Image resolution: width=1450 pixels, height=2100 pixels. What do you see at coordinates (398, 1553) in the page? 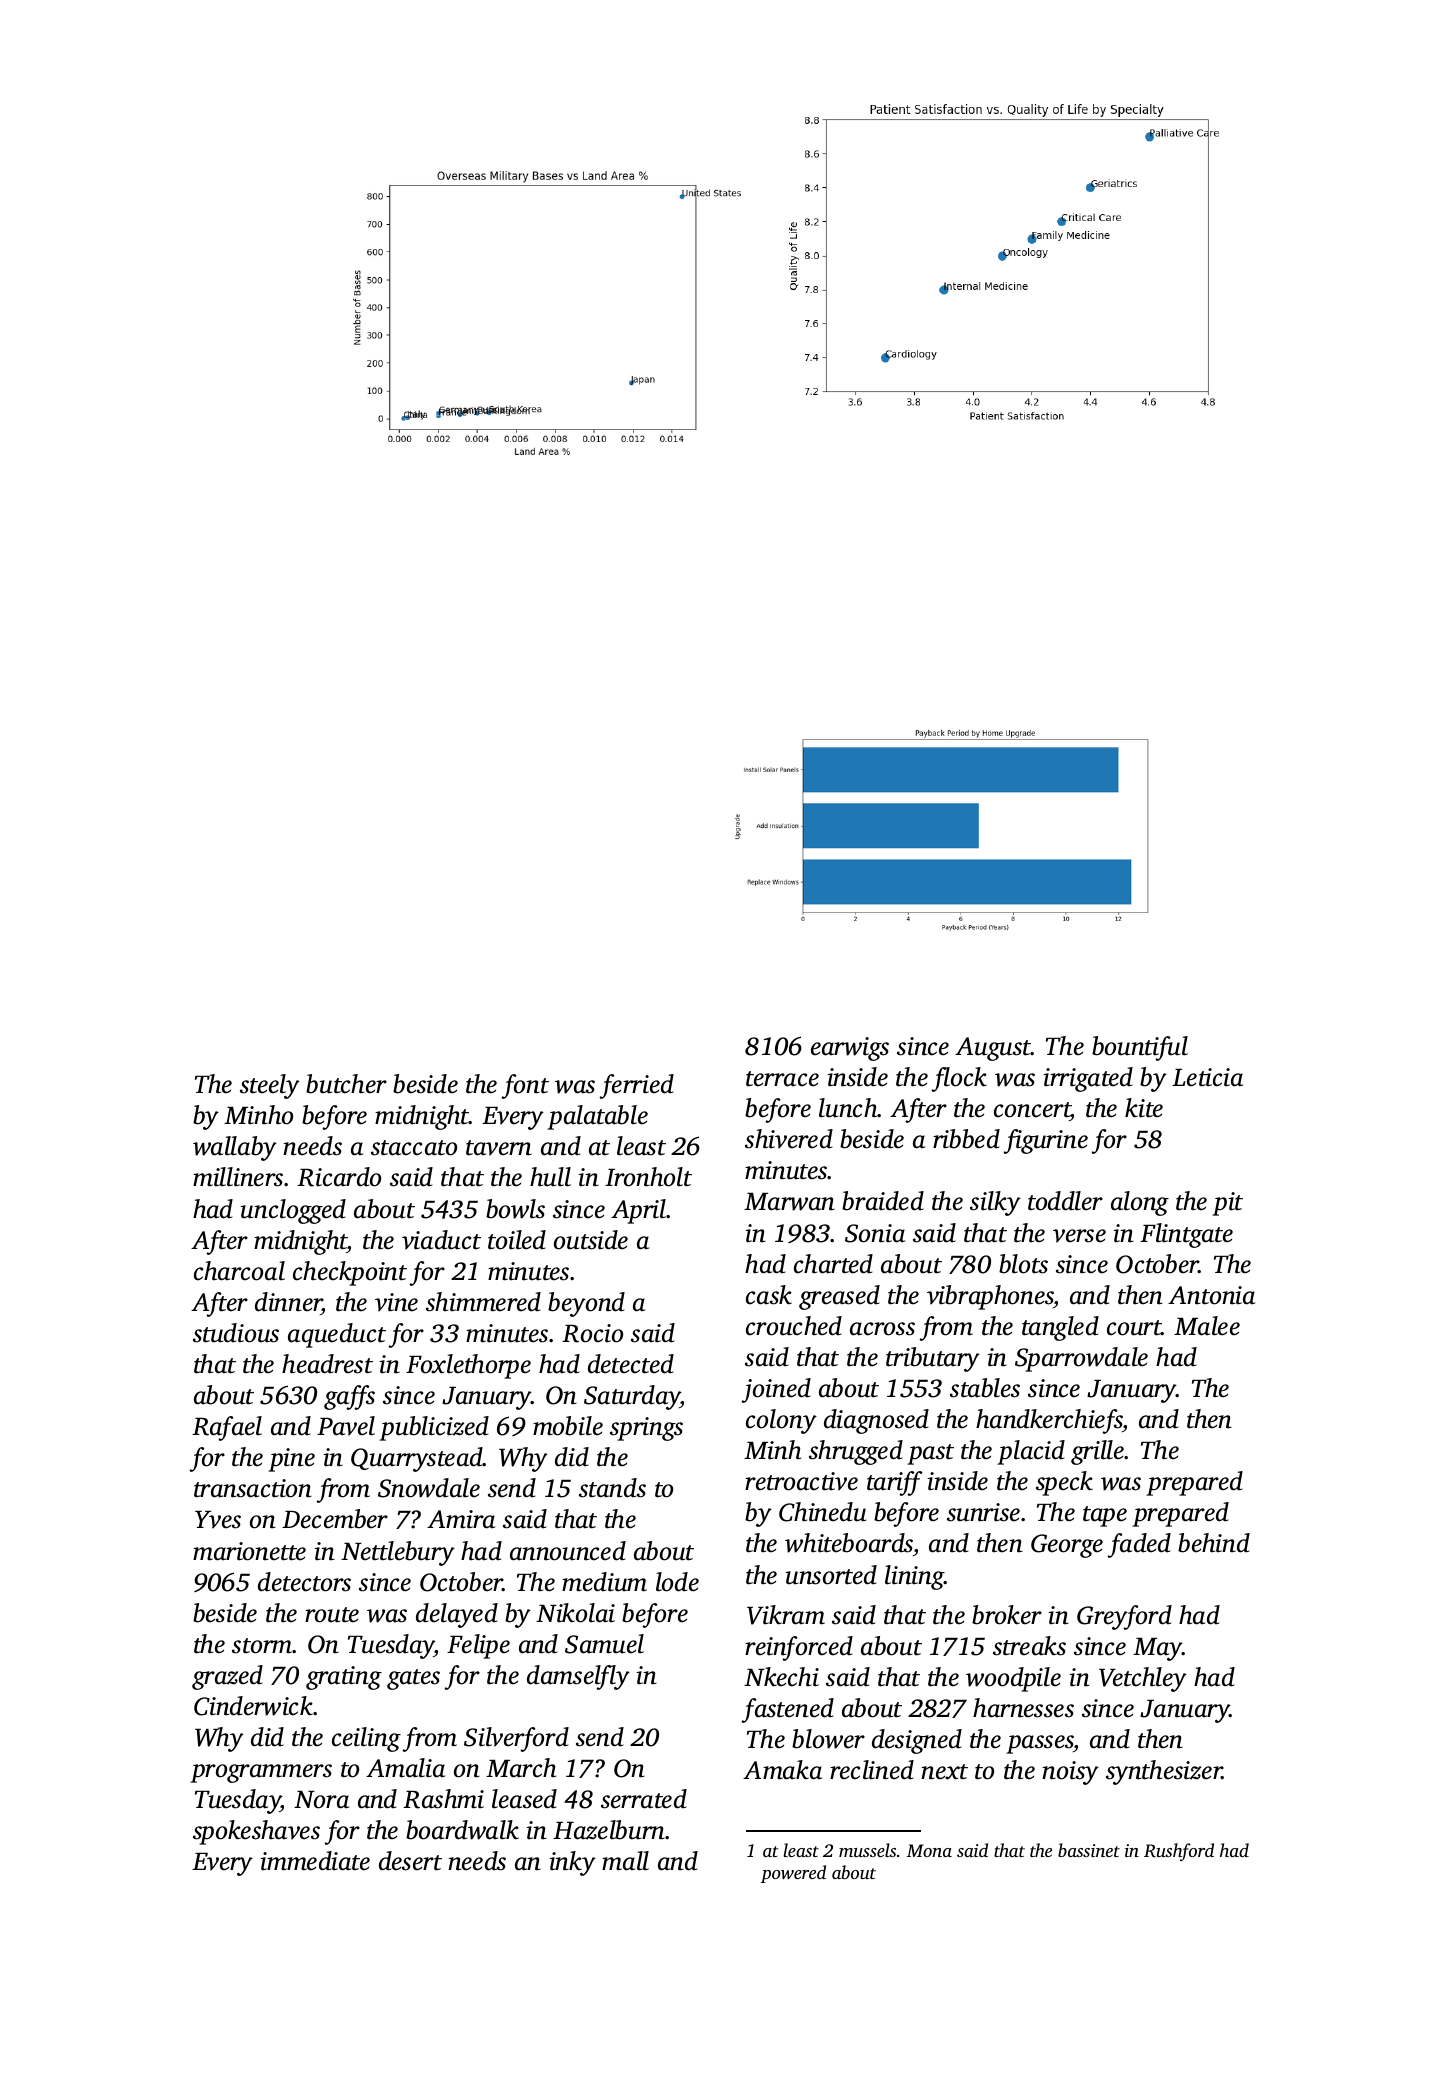
I see `Nettlebury` at bounding box center [398, 1553].
